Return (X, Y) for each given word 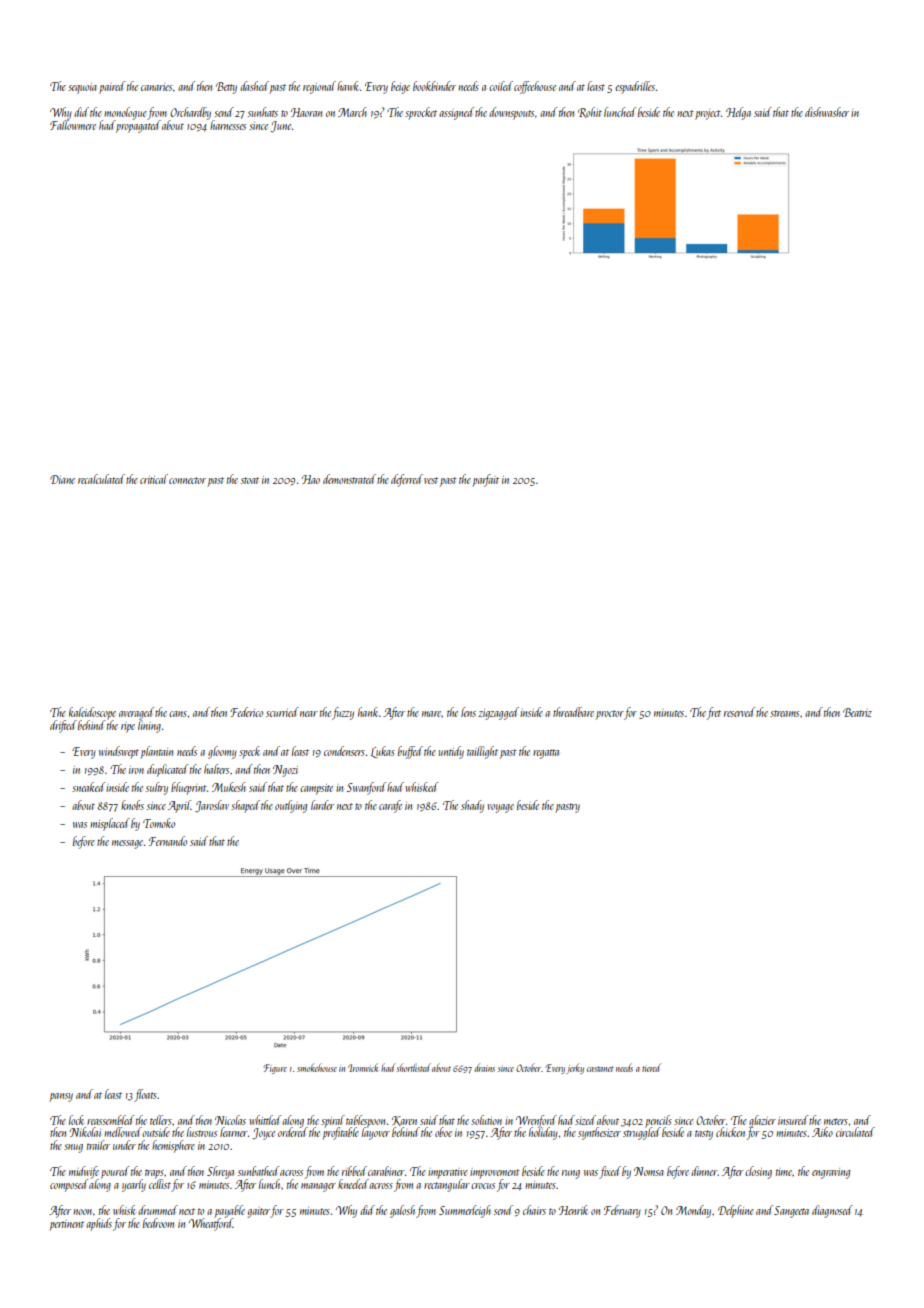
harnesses (228, 125)
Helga (738, 113)
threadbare (573, 712)
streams (784, 713)
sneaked (88, 787)
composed (69, 1185)
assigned (456, 113)
